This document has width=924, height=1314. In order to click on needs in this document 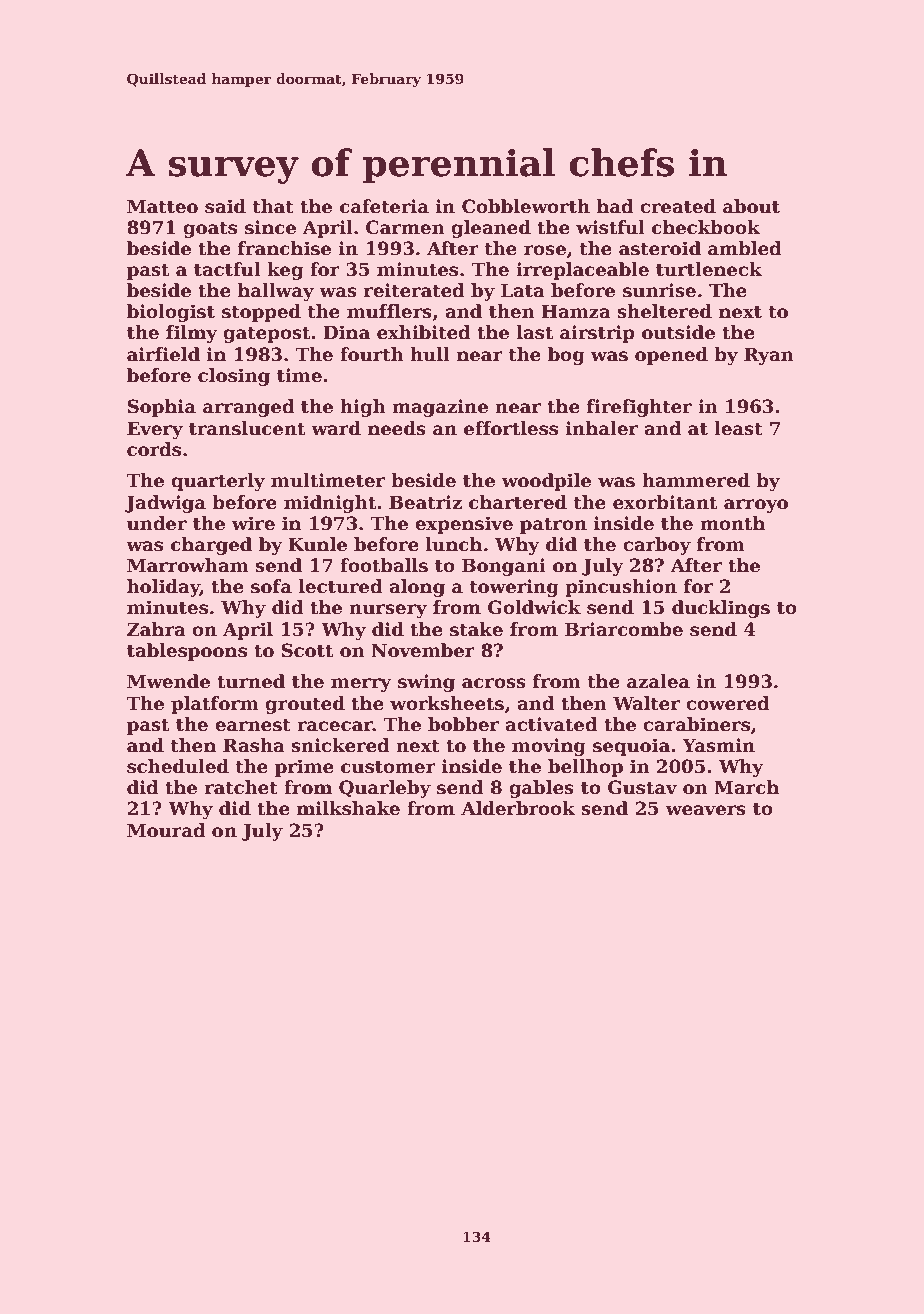, I will do `click(397, 428)`.
